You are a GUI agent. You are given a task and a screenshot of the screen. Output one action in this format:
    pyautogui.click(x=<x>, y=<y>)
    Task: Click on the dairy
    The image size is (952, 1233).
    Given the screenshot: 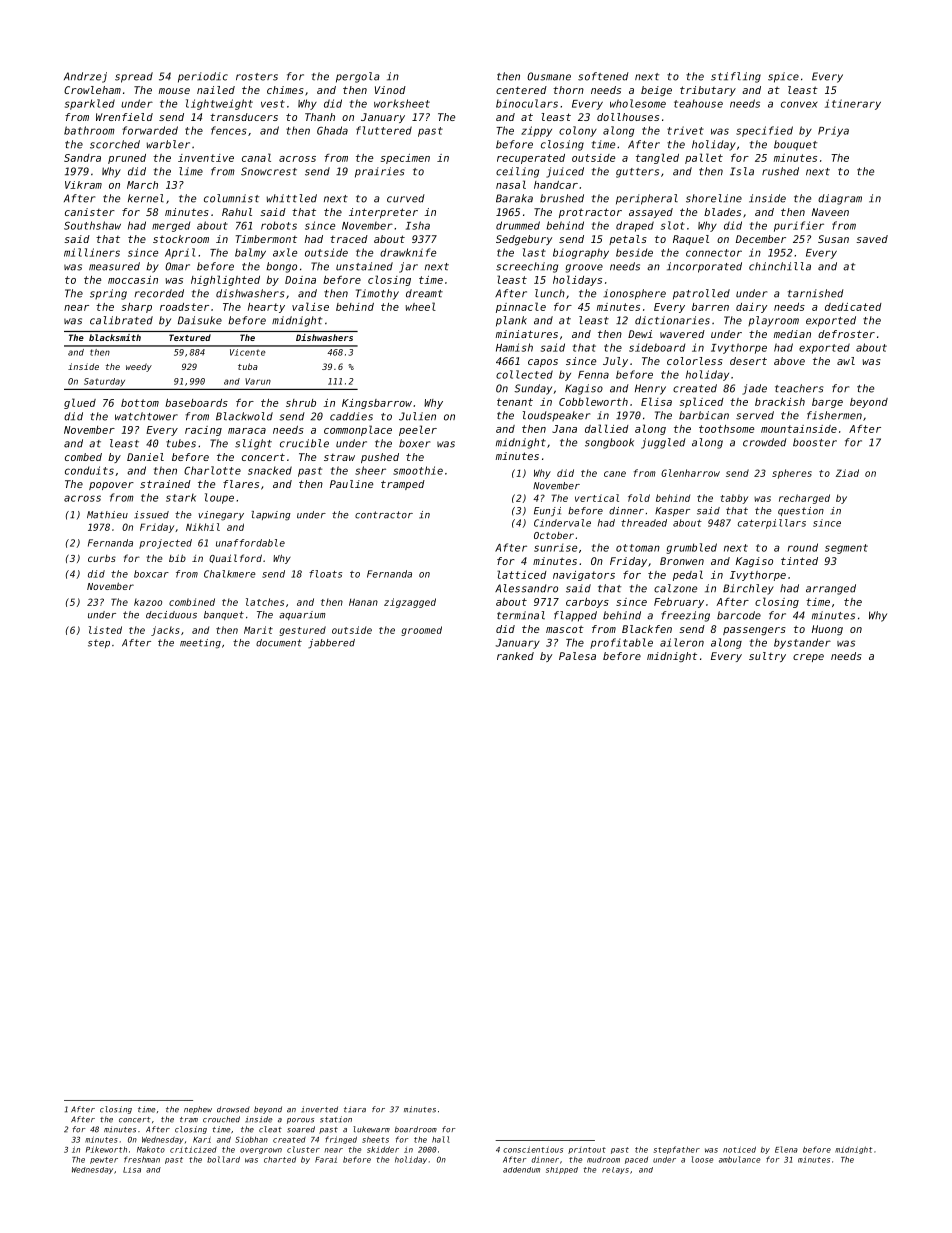 What is the action you would take?
    pyautogui.click(x=751, y=308)
